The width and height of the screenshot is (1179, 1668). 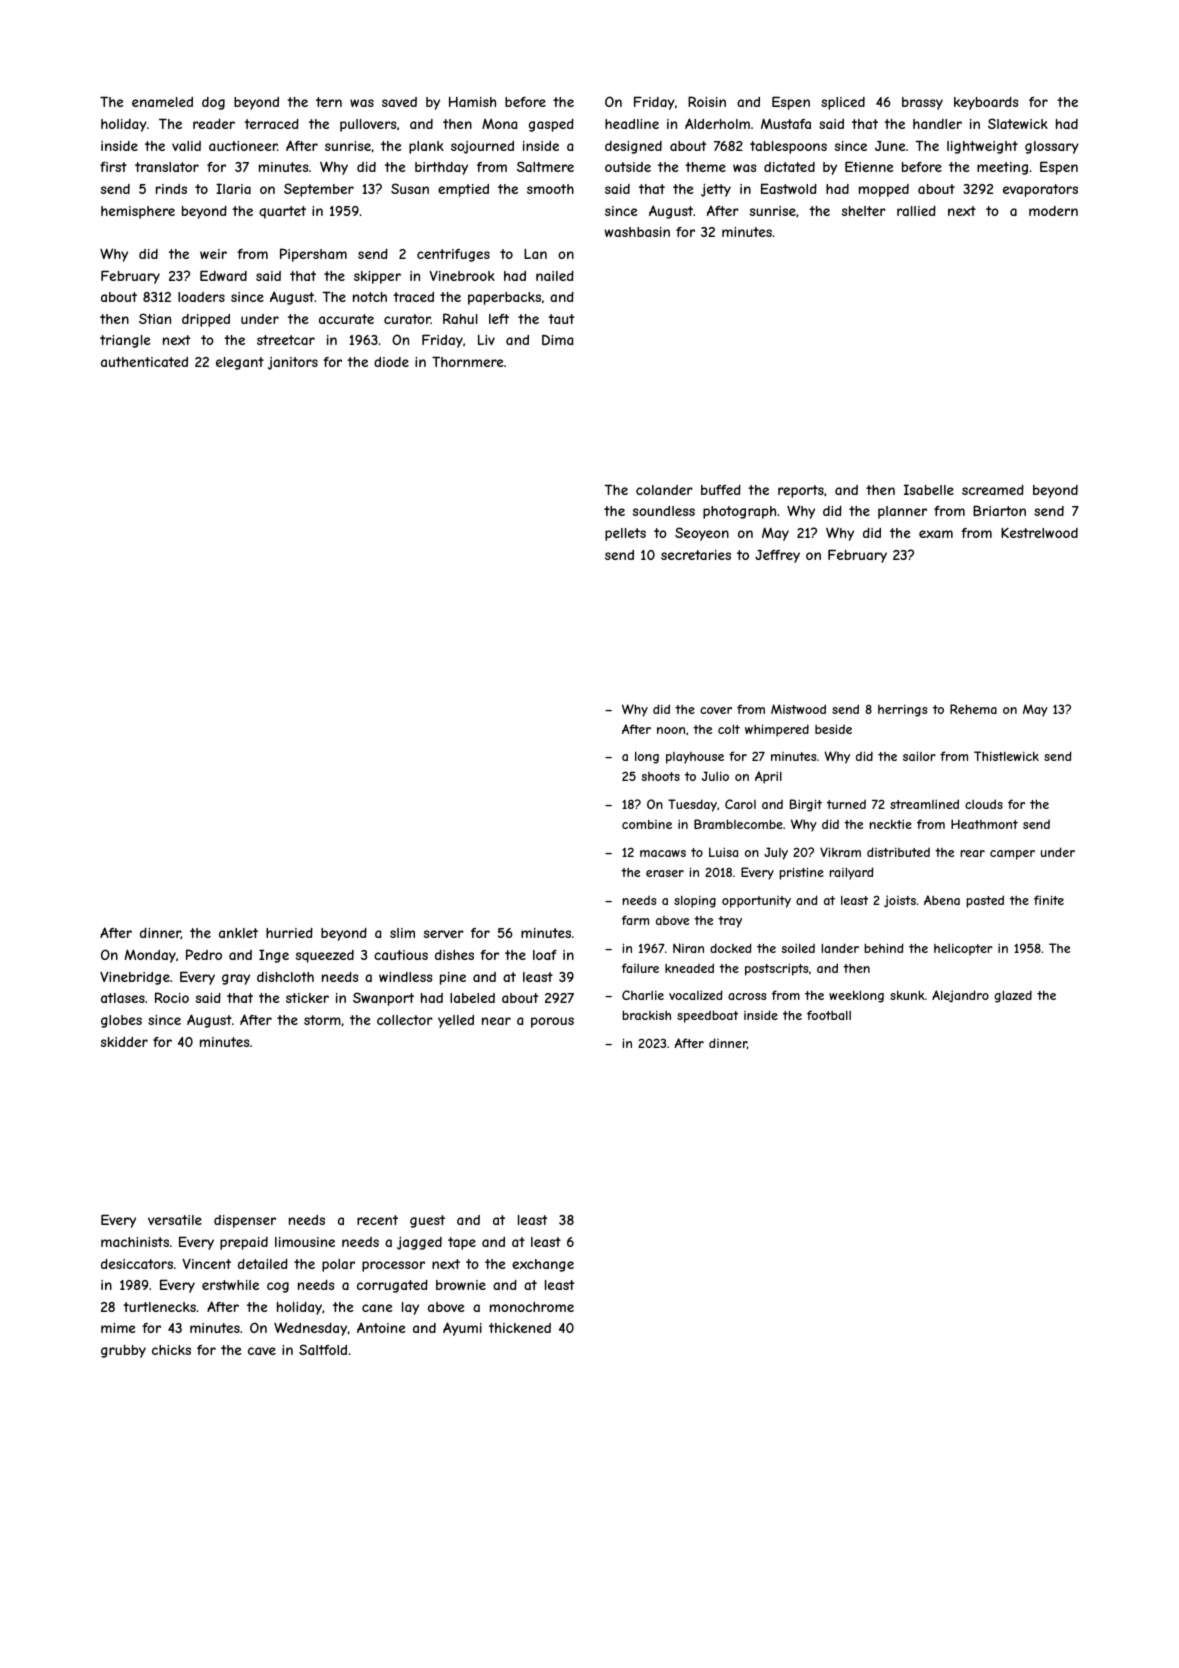 I want to click on buffed, so click(x=721, y=490).
